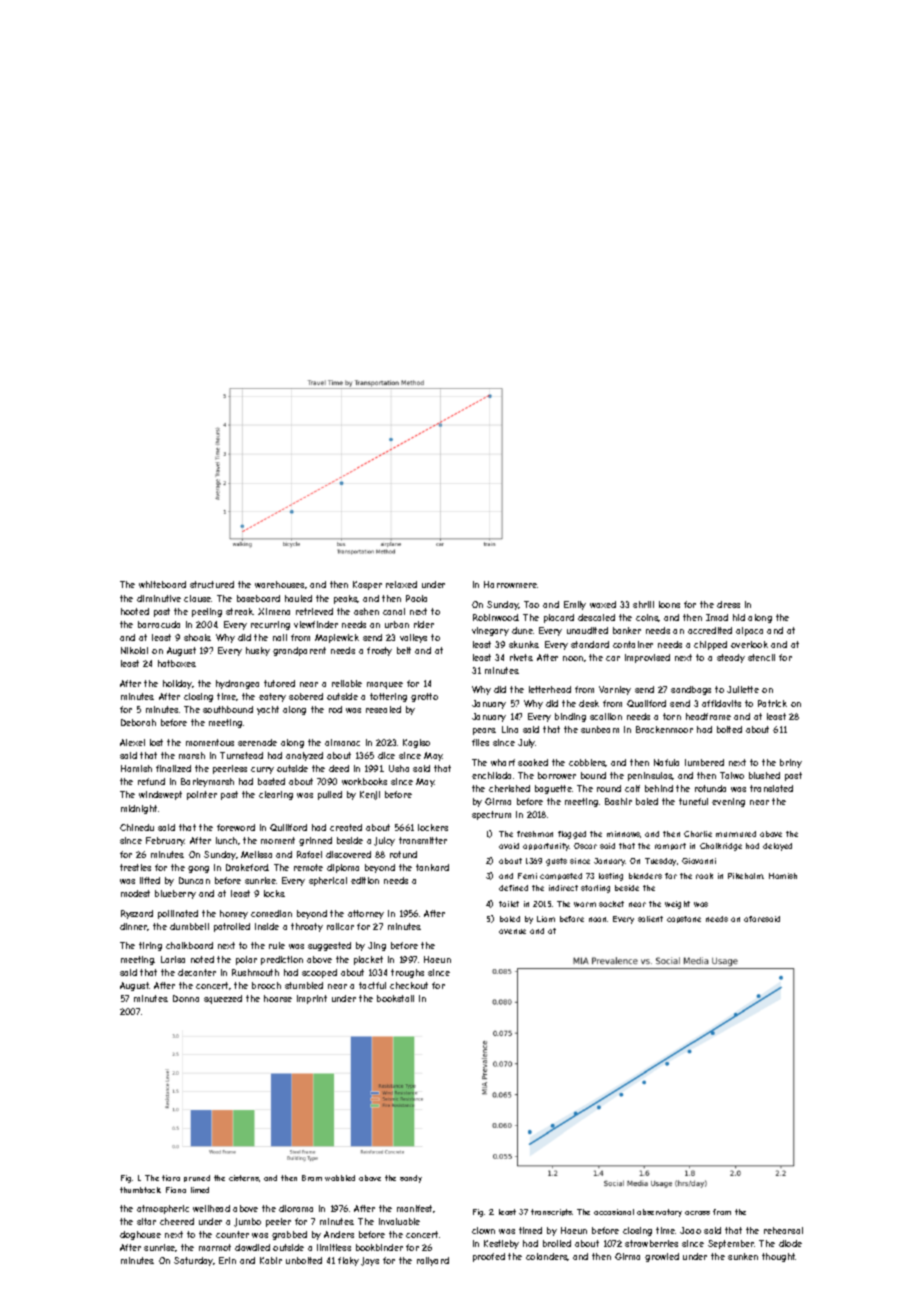 The height and width of the screenshot is (1308, 924). I want to click on tuneful, so click(693, 801).
